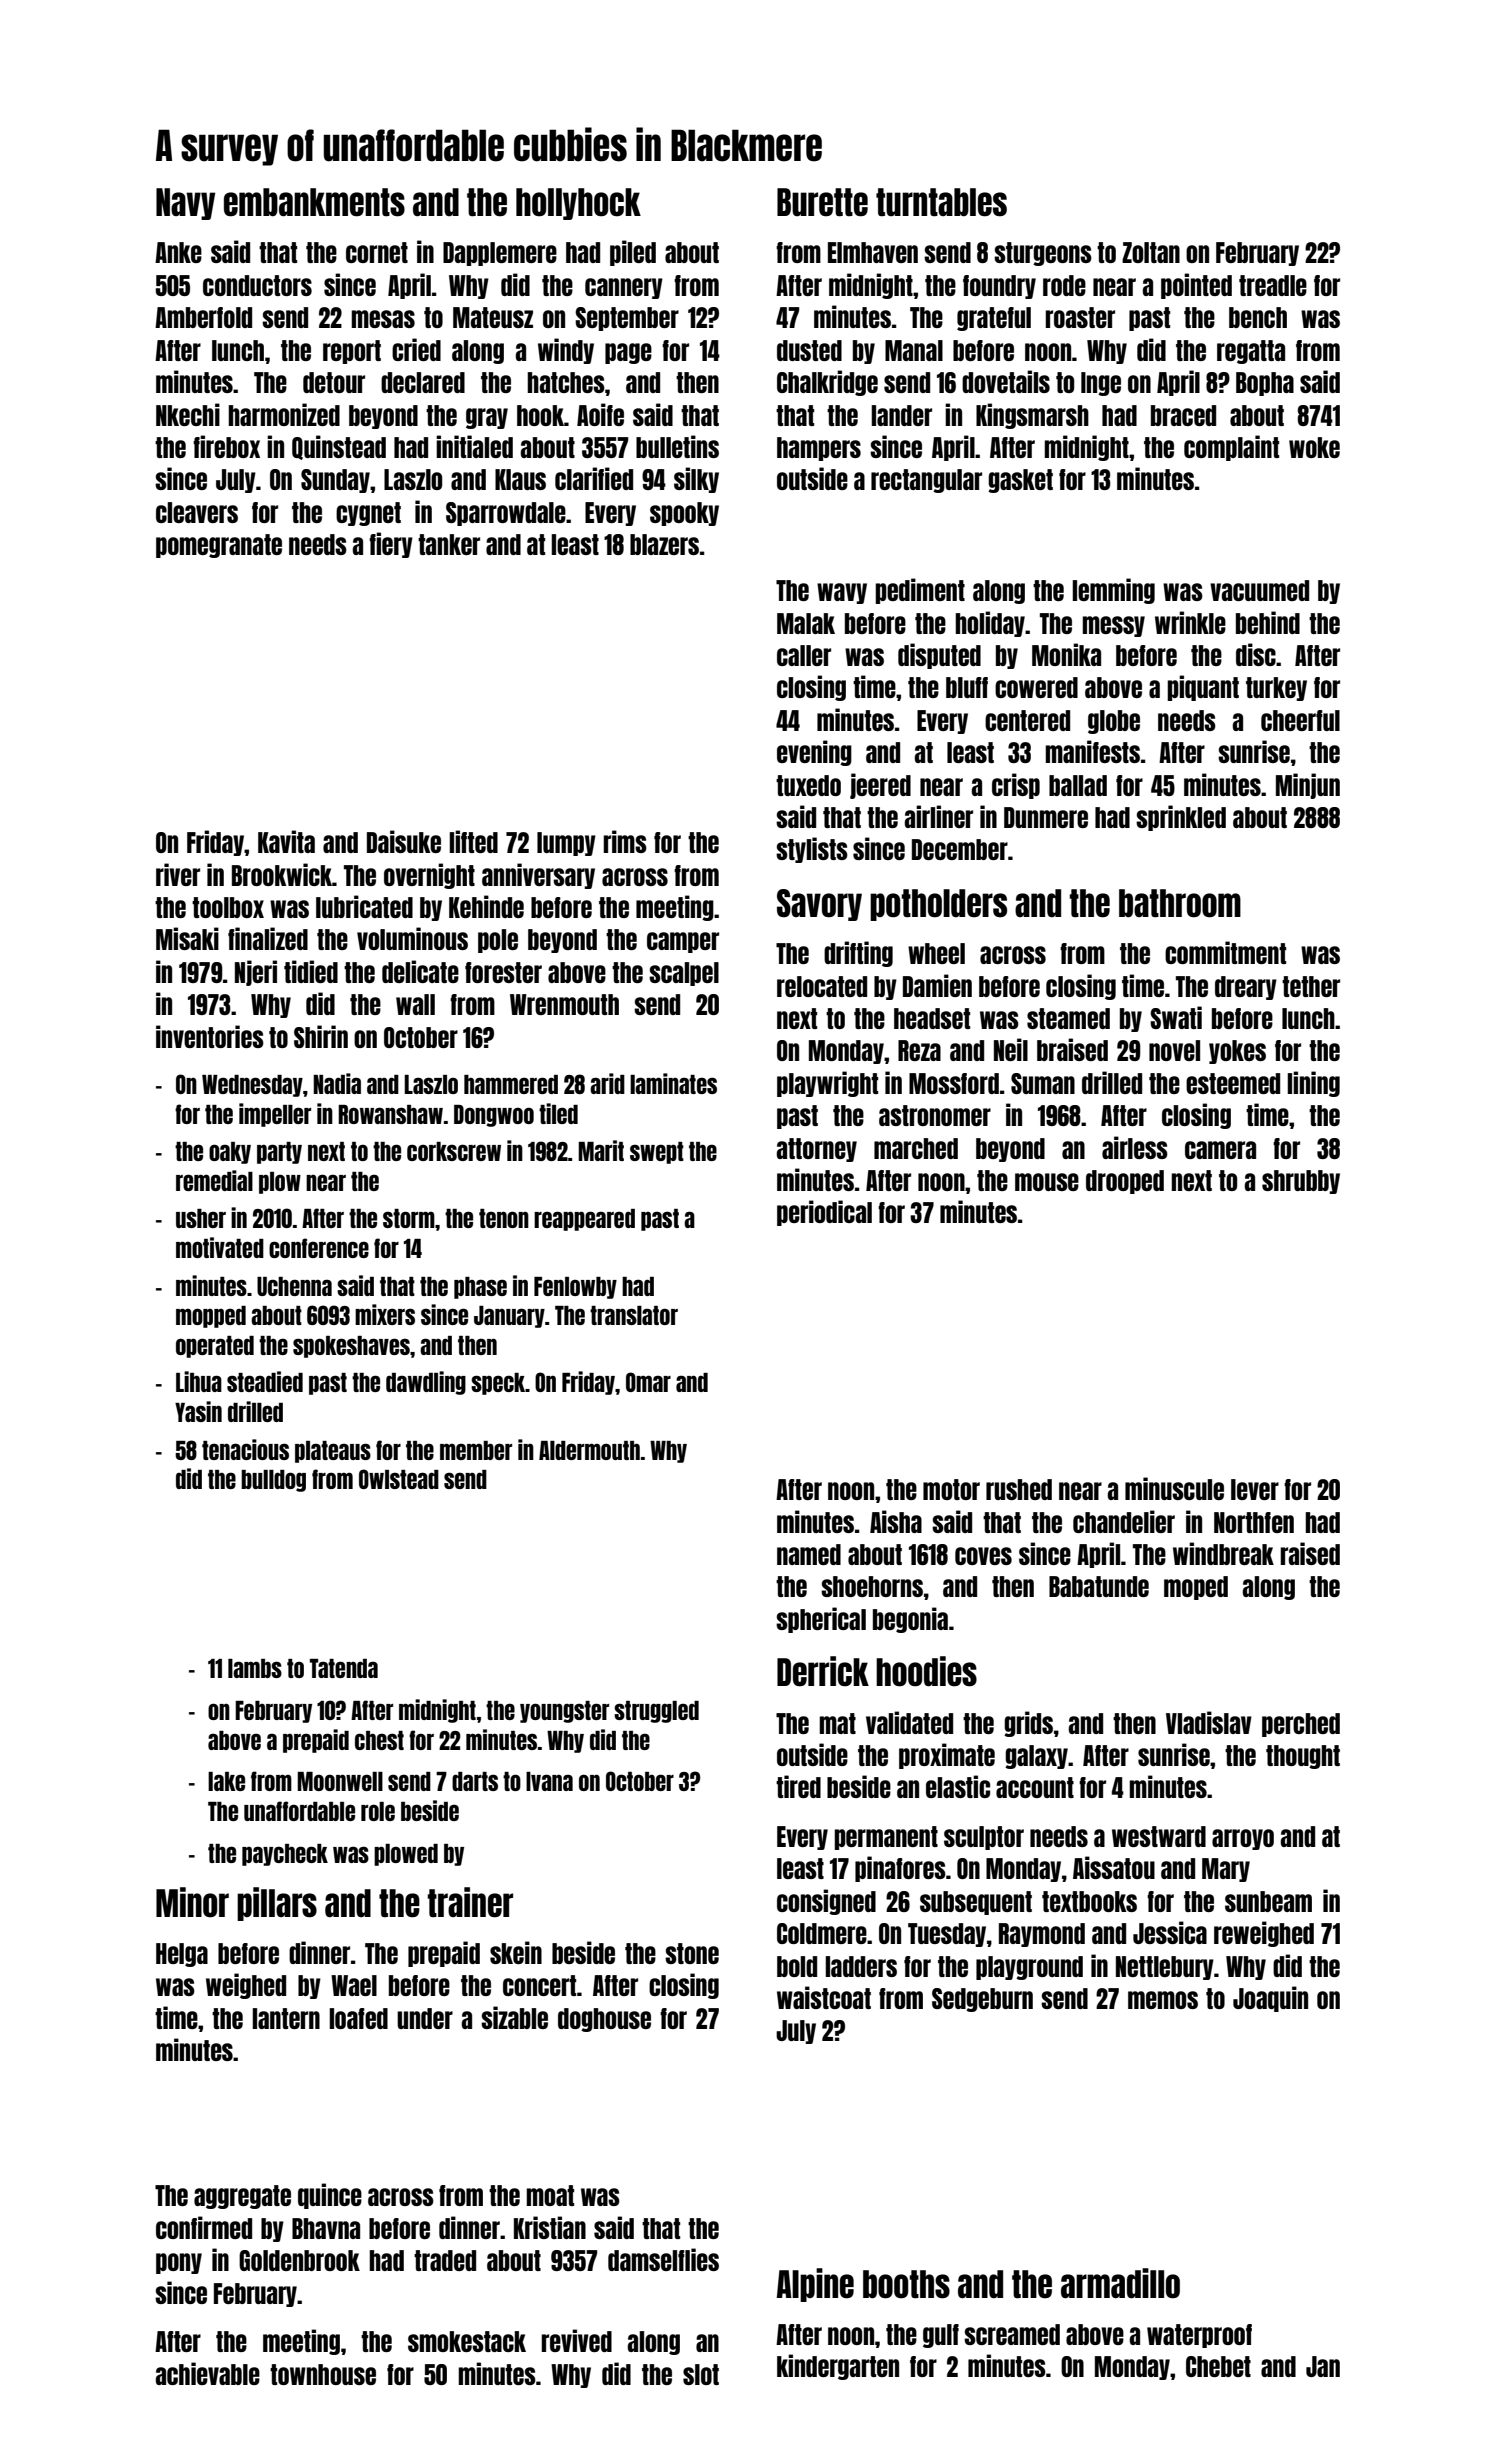 The image size is (1496, 2464). What do you see at coordinates (1043, 1083) in the screenshot?
I see `Suman` at bounding box center [1043, 1083].
